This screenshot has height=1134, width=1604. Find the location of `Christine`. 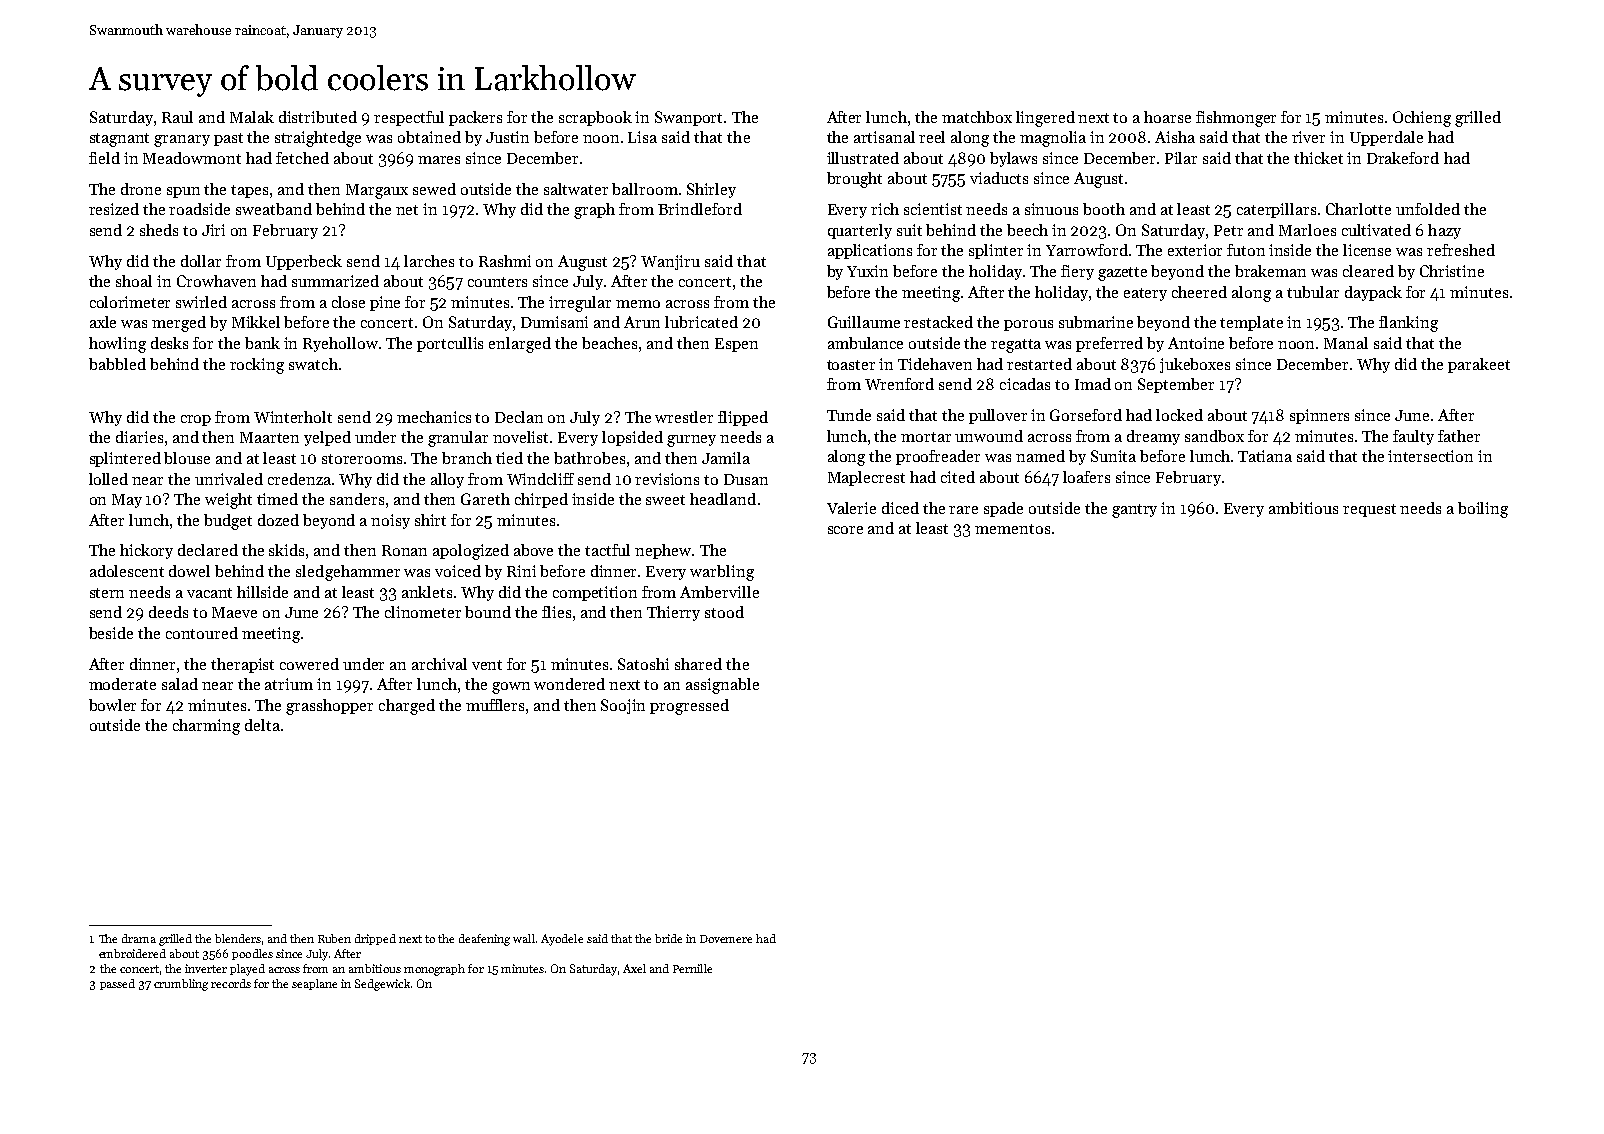

Christine is located at coordinates (1452, 271).
